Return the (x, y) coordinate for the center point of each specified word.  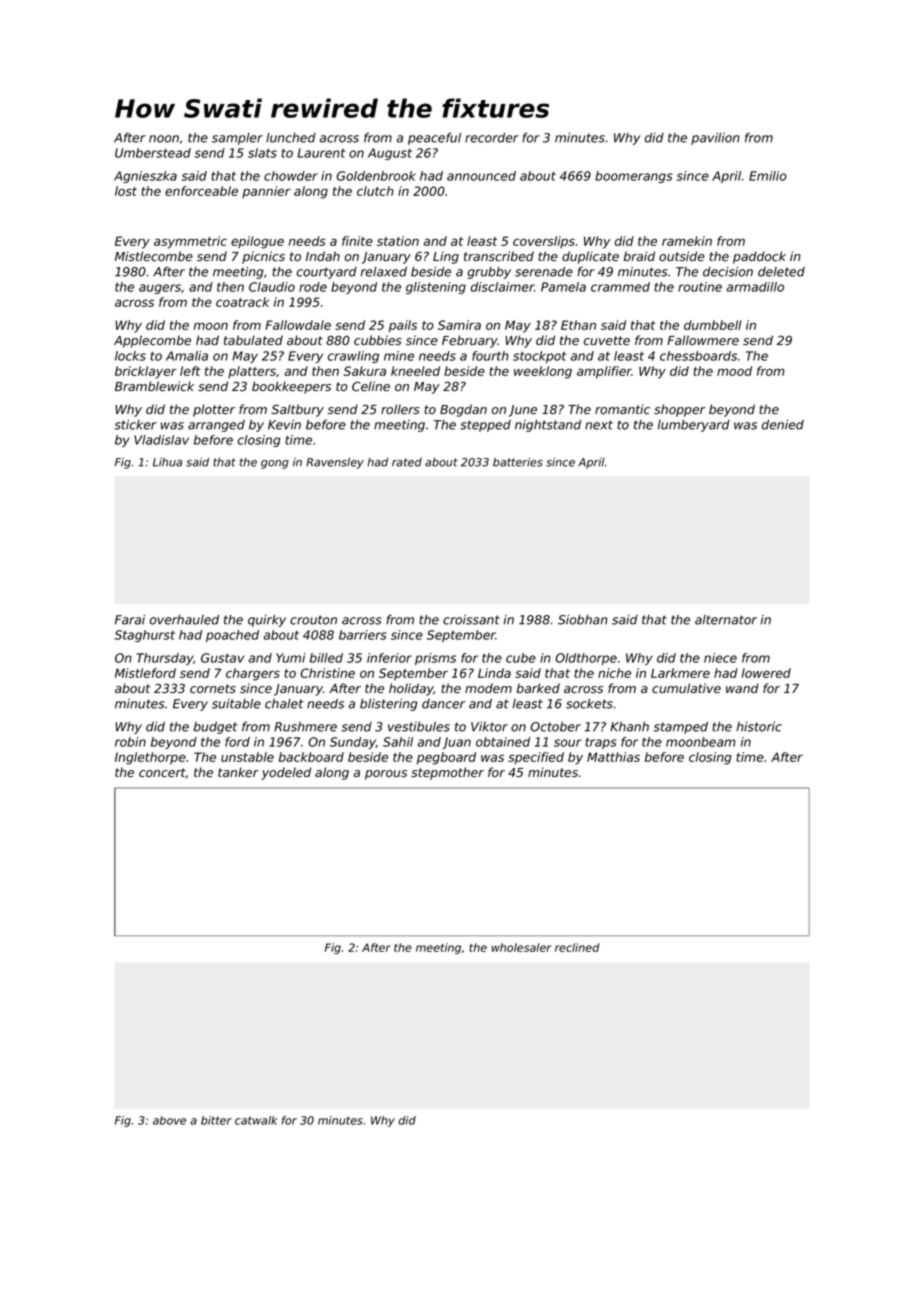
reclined (577, 947)
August (390, 154)
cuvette (607, 340)
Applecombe (152, 341)
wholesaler (521, 947)
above (169, 1120)
